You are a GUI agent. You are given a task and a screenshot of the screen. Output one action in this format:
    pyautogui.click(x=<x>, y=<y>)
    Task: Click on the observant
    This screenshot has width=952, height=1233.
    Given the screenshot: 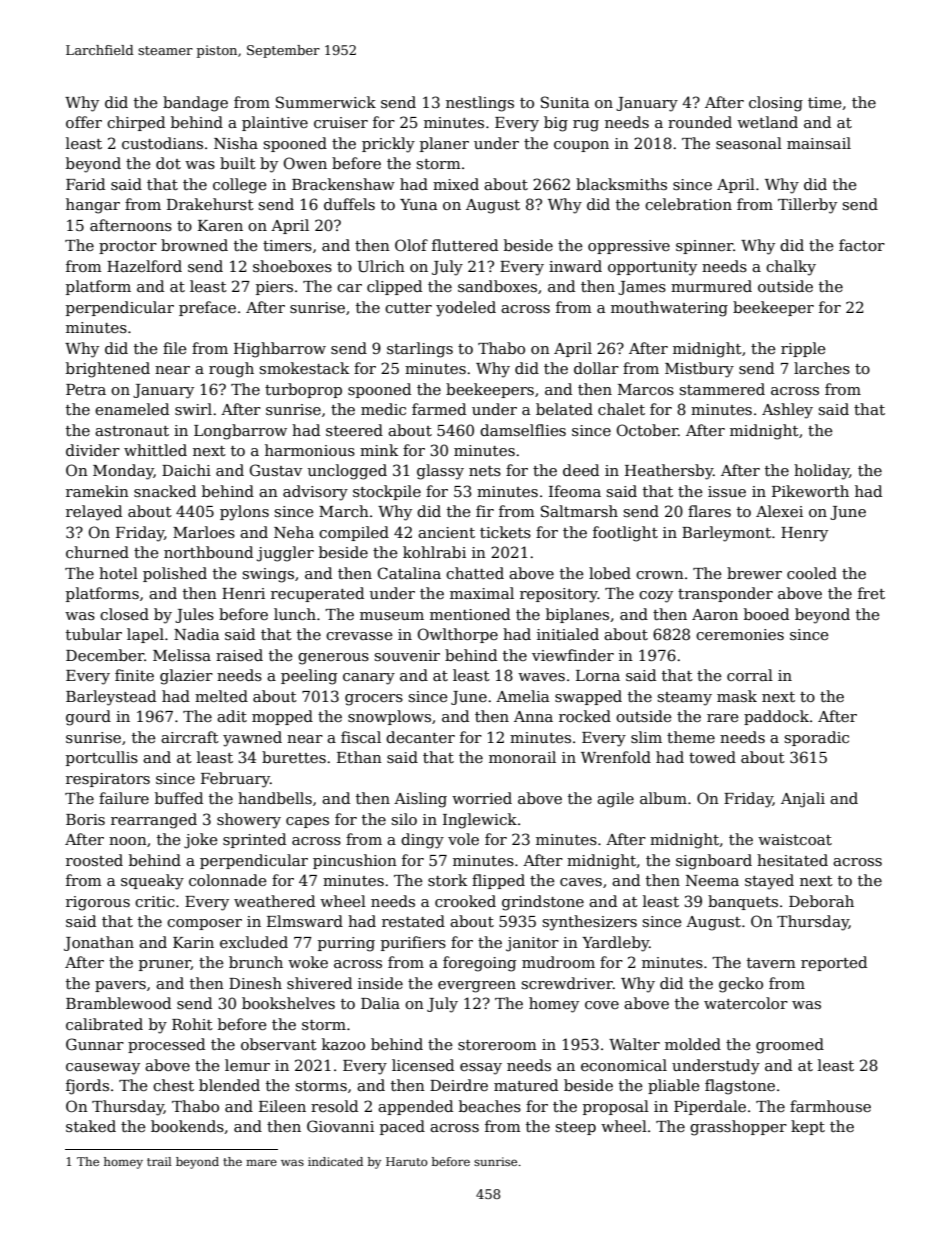 What is the action you would take?
    pyautogui.click(x=279, y=1044)
